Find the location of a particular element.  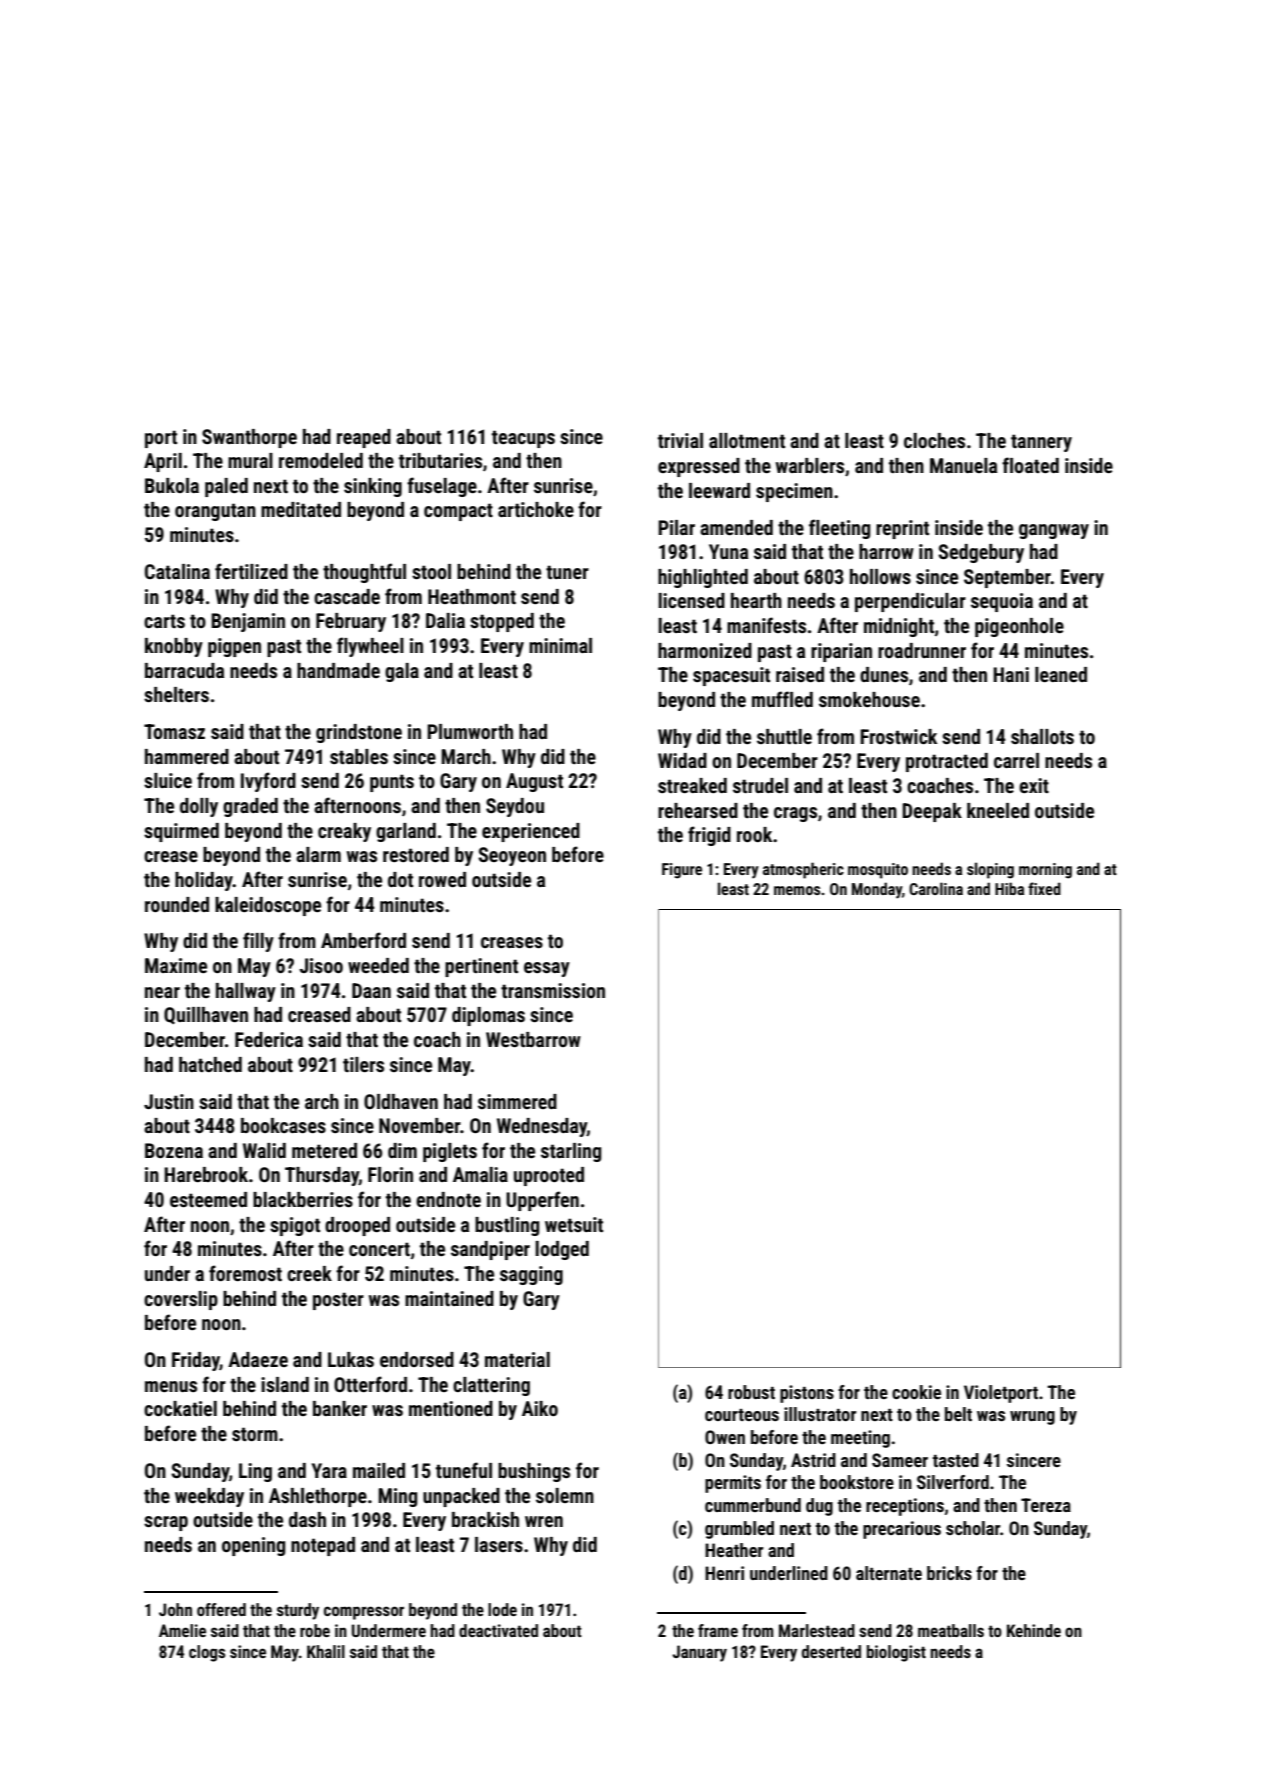

leeward is located at coordinates (719, 490).
